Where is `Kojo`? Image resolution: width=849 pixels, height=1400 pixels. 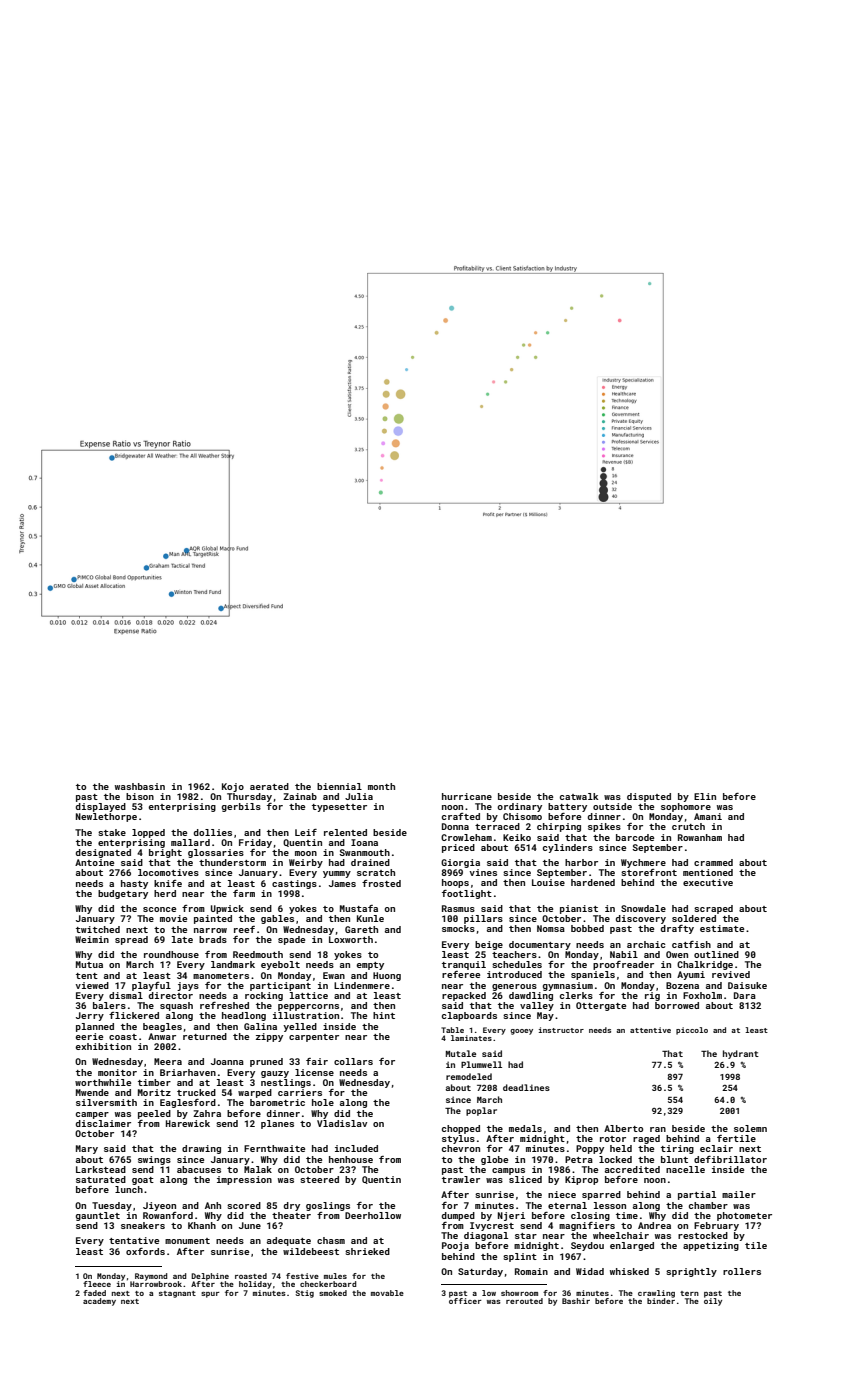 Kojo is located at coordinates (233, 787).
